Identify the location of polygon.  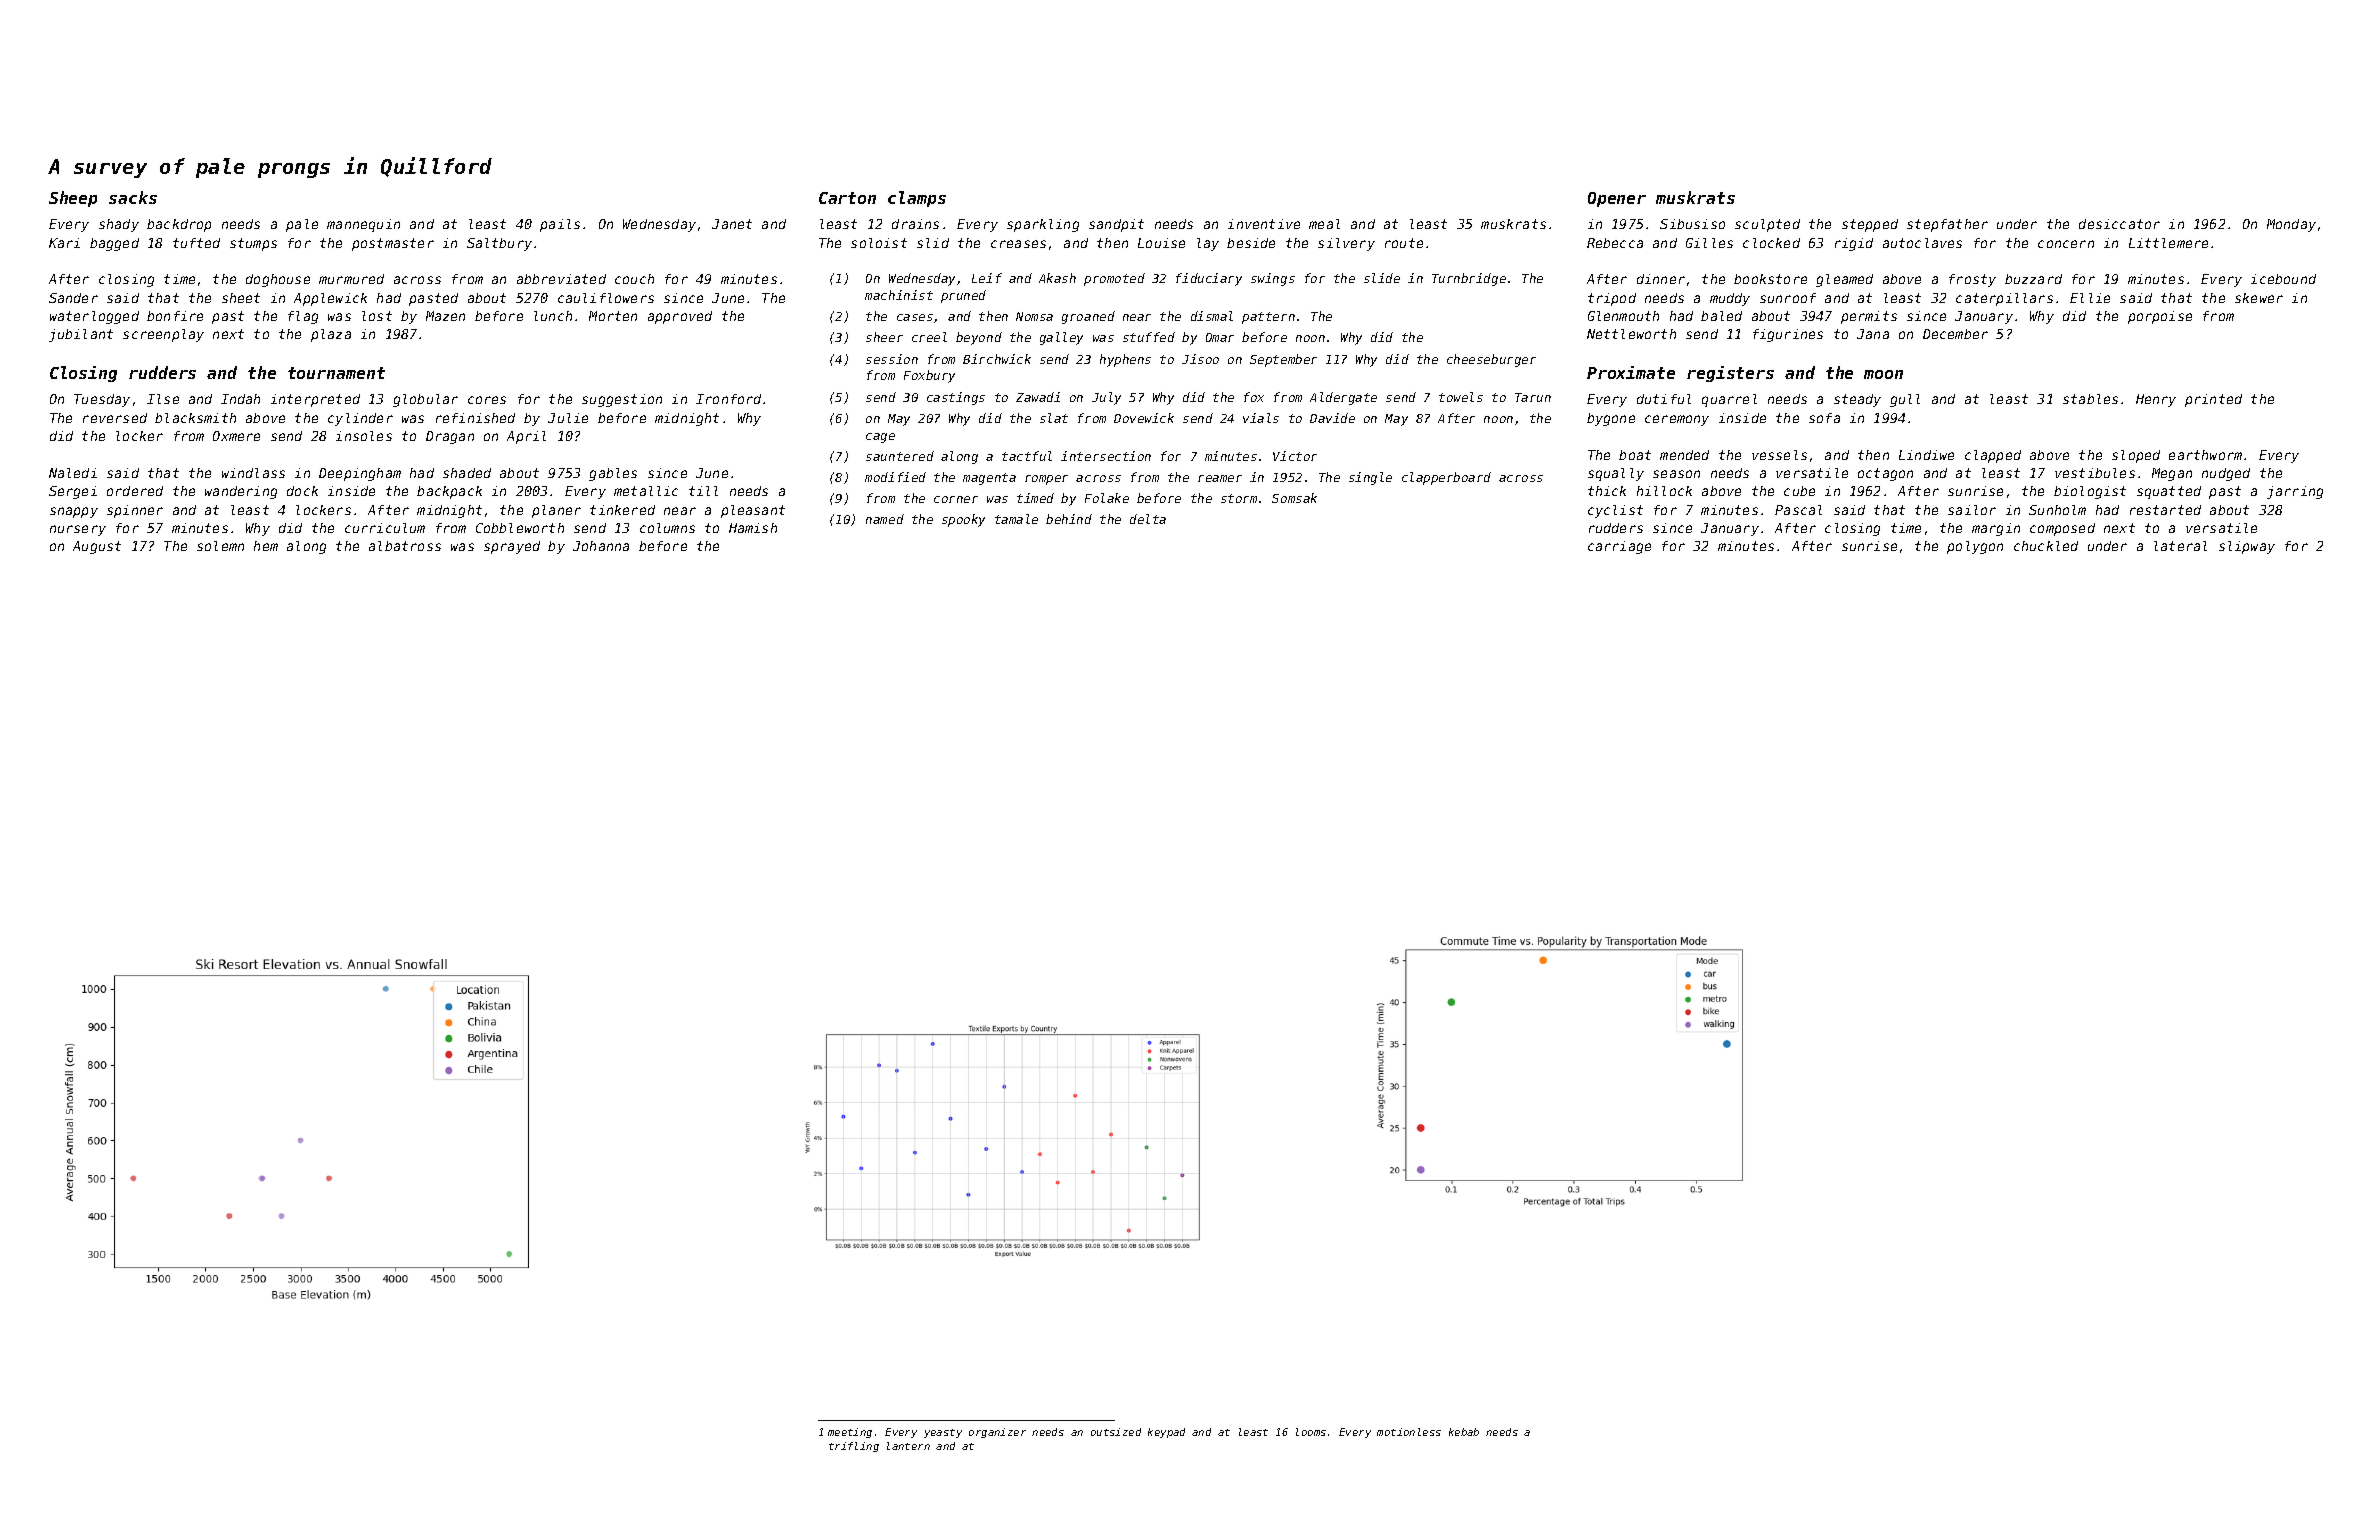
(1975, 547).
